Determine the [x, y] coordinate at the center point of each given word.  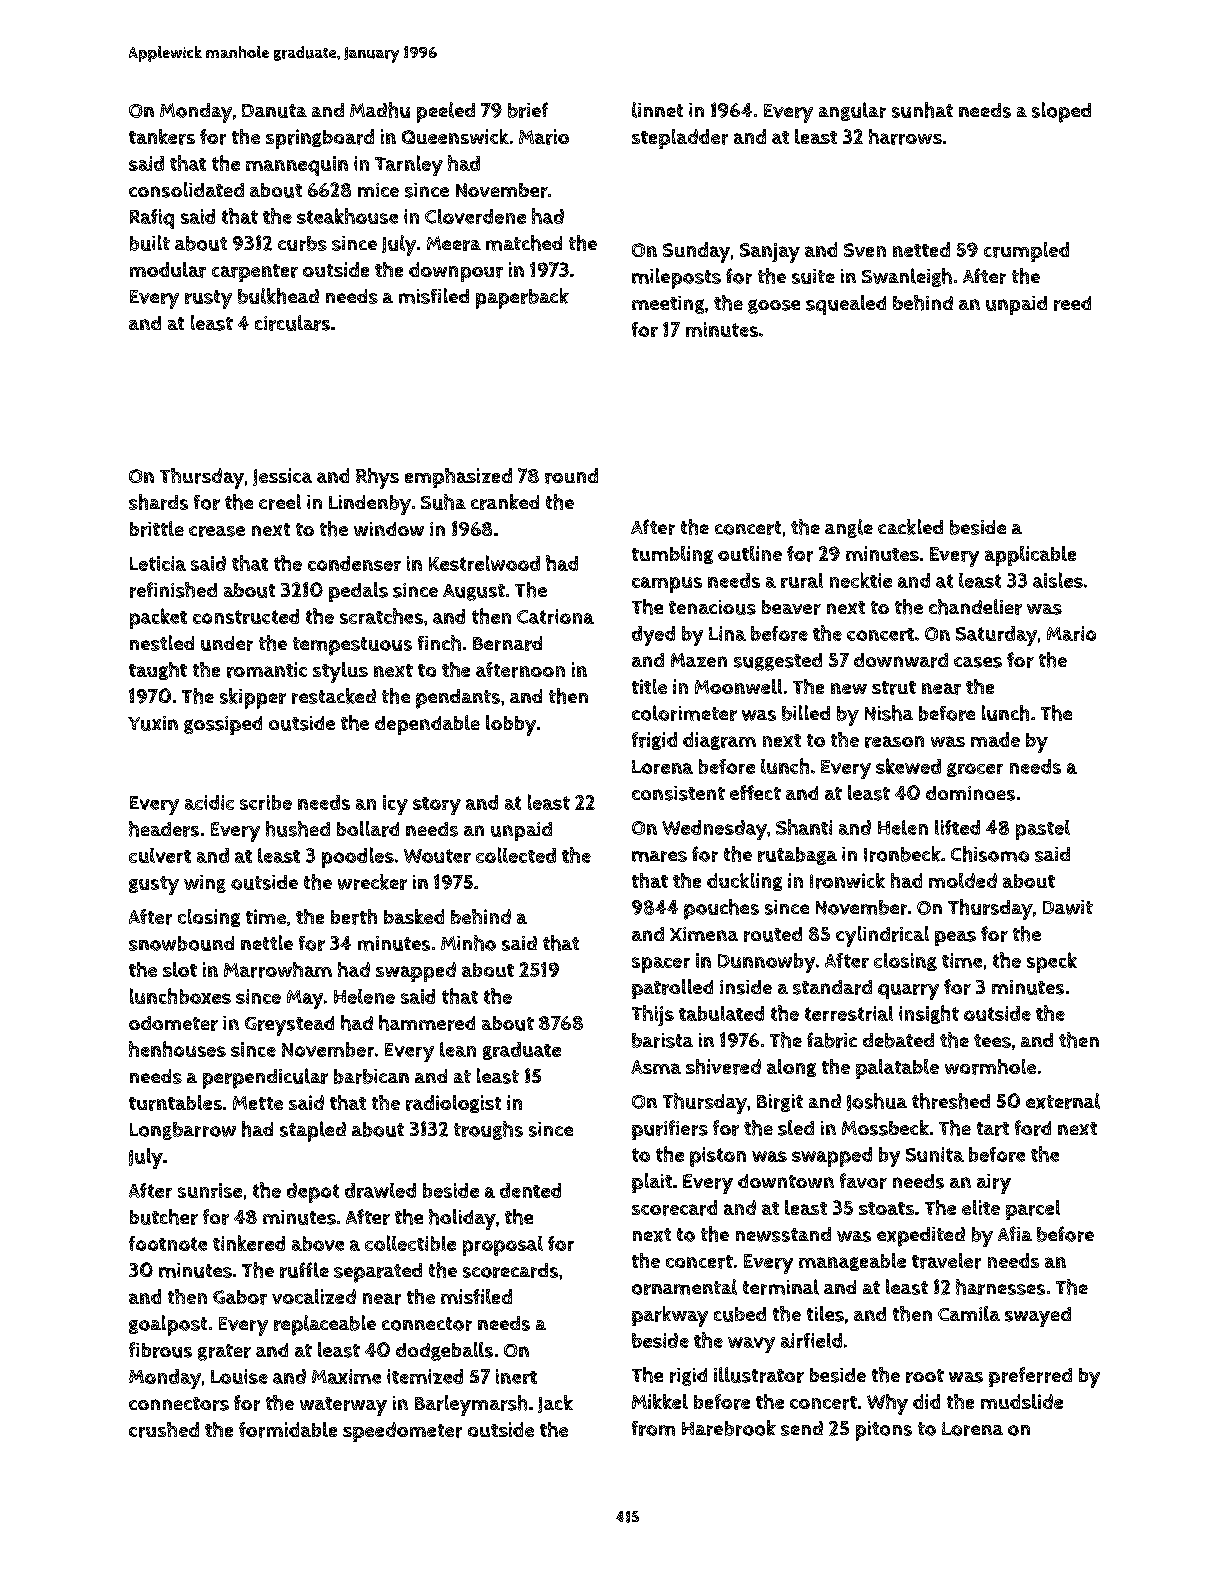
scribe [266, 802]
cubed [740, 1314]
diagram [719, 741]
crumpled [1026, 252]
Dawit [1068, 907]
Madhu [380, 110]
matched [524, 243]
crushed [164, 1430]
